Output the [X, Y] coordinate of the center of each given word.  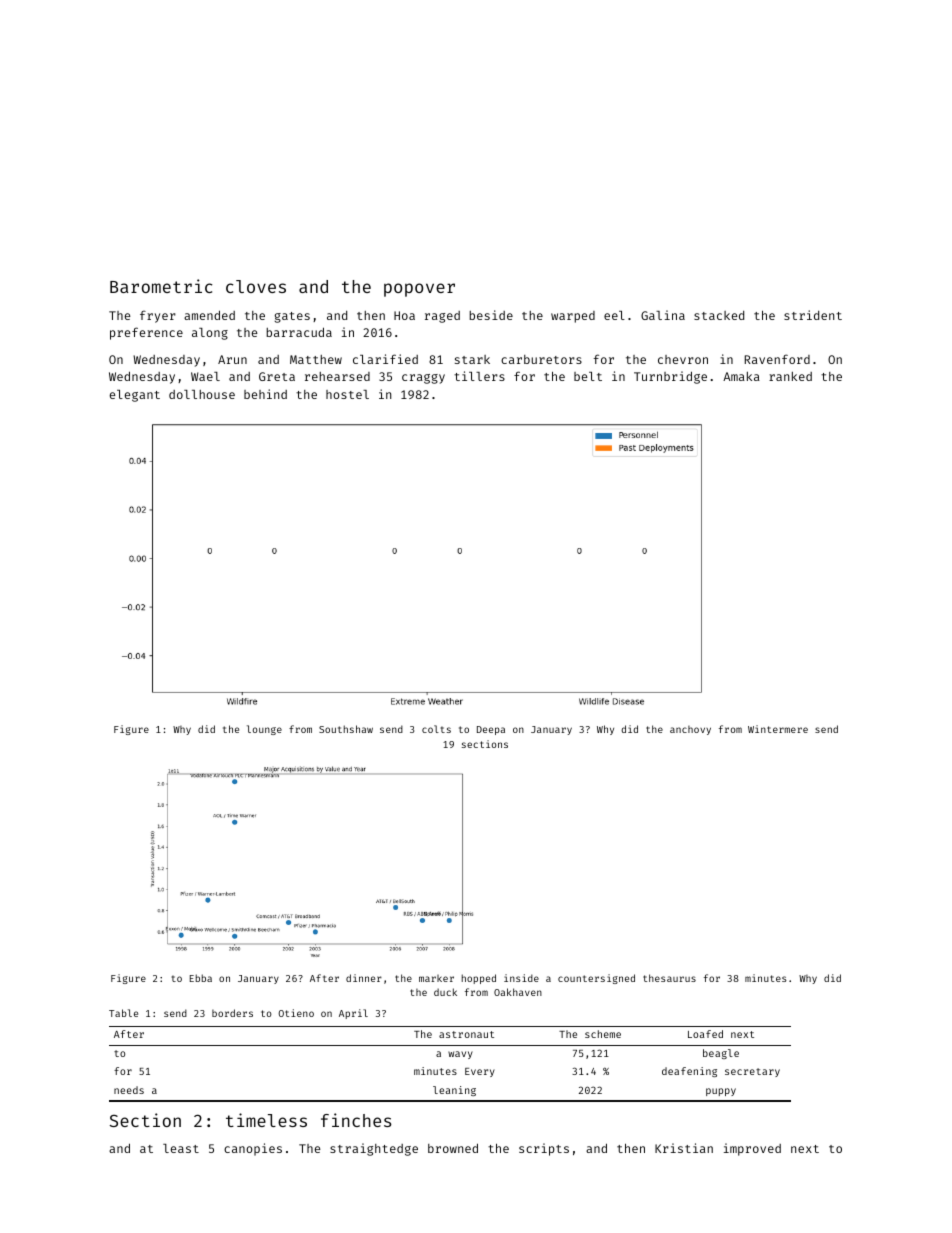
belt [588, 376]
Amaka [741, 376]
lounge [264, 730]
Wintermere [778, 729]
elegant [135, 396]
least [181, 1148]
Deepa [491, 730]
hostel [347, 394]
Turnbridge [670, 377]
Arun [232, 359]
